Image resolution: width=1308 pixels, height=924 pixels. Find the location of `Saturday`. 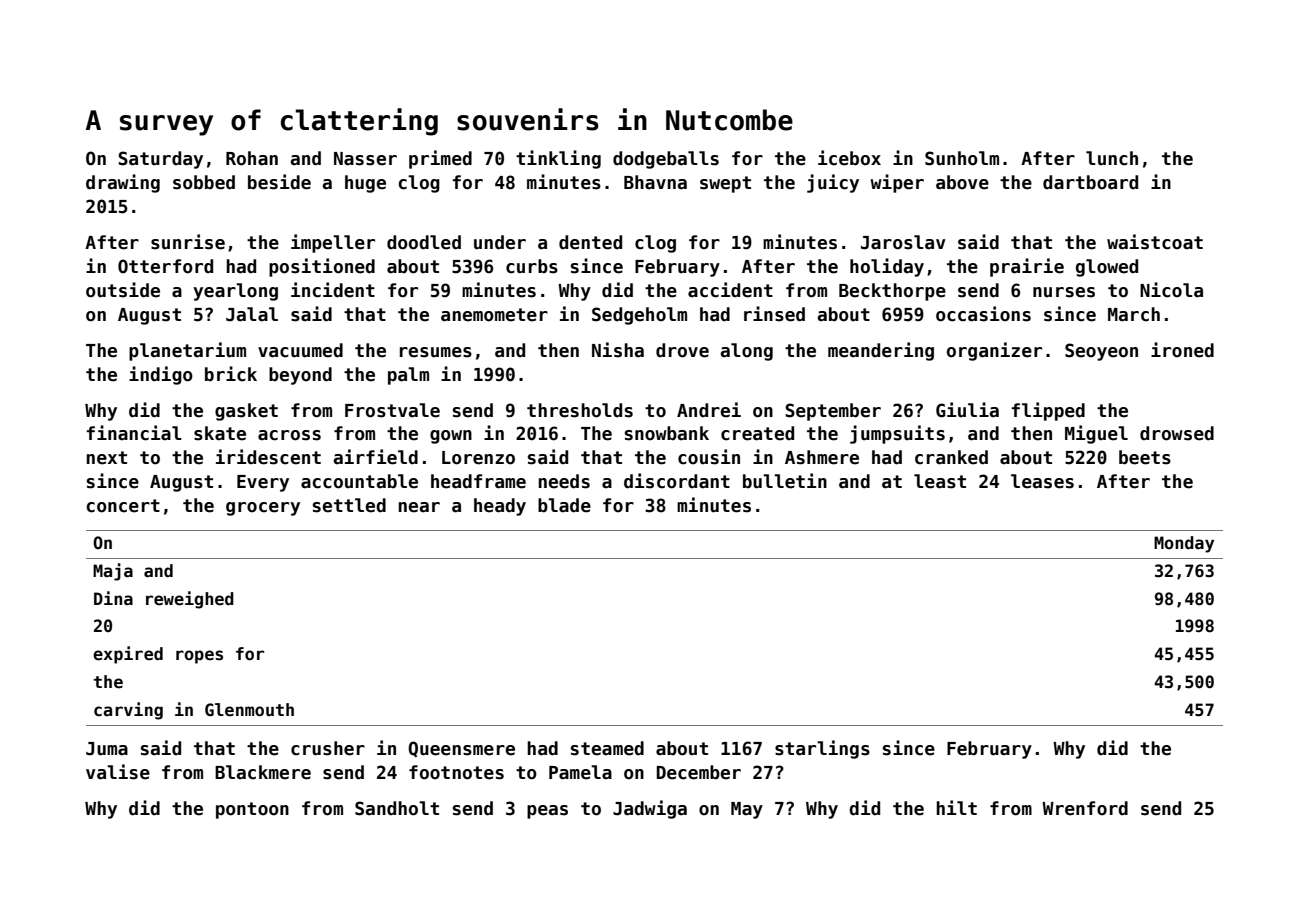

Saturday is located at coordinates (160, 160).
